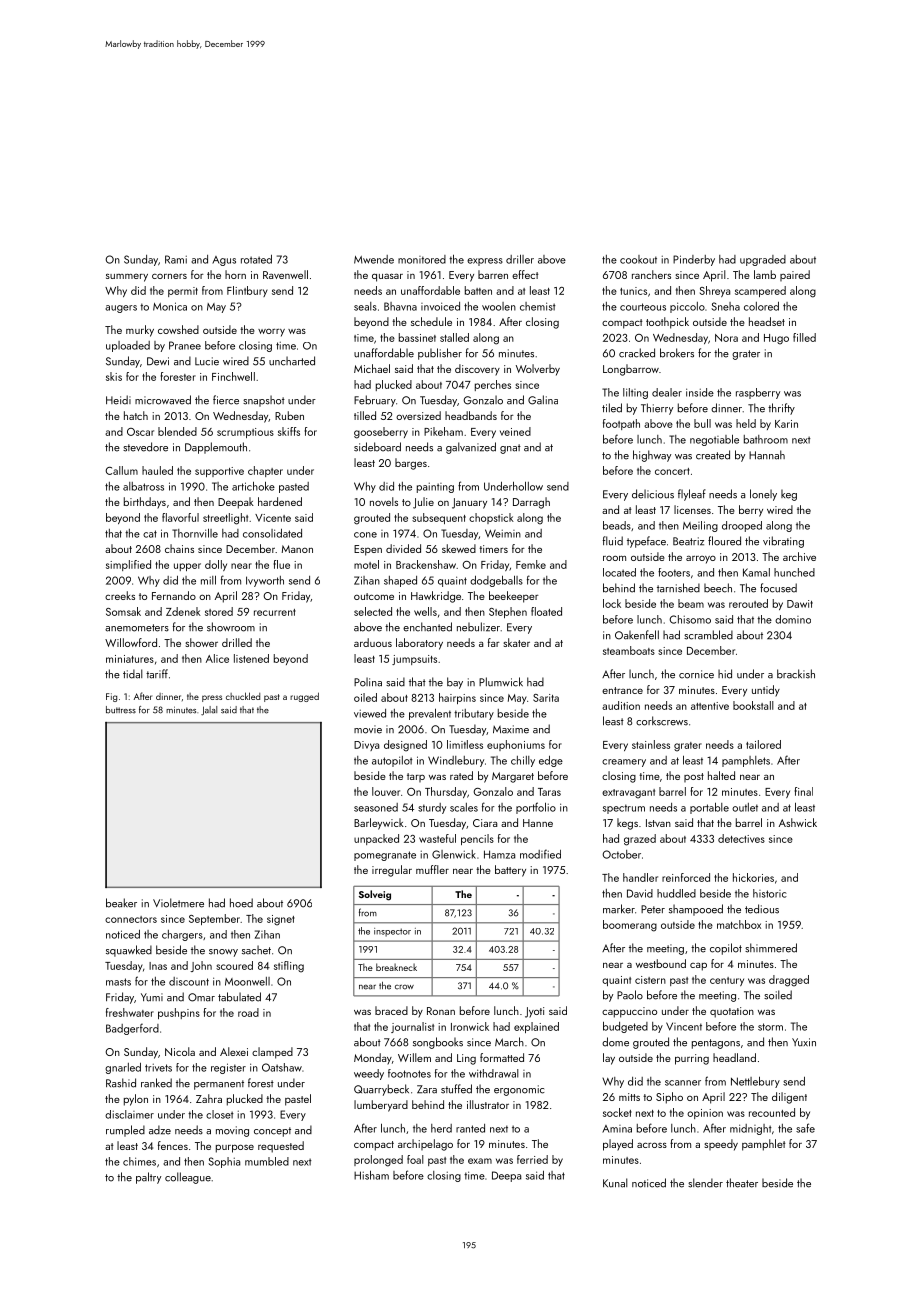 The width and height of the screenshot is (924, 1308). I want to click on Badgerford, so click(132, 1029).
